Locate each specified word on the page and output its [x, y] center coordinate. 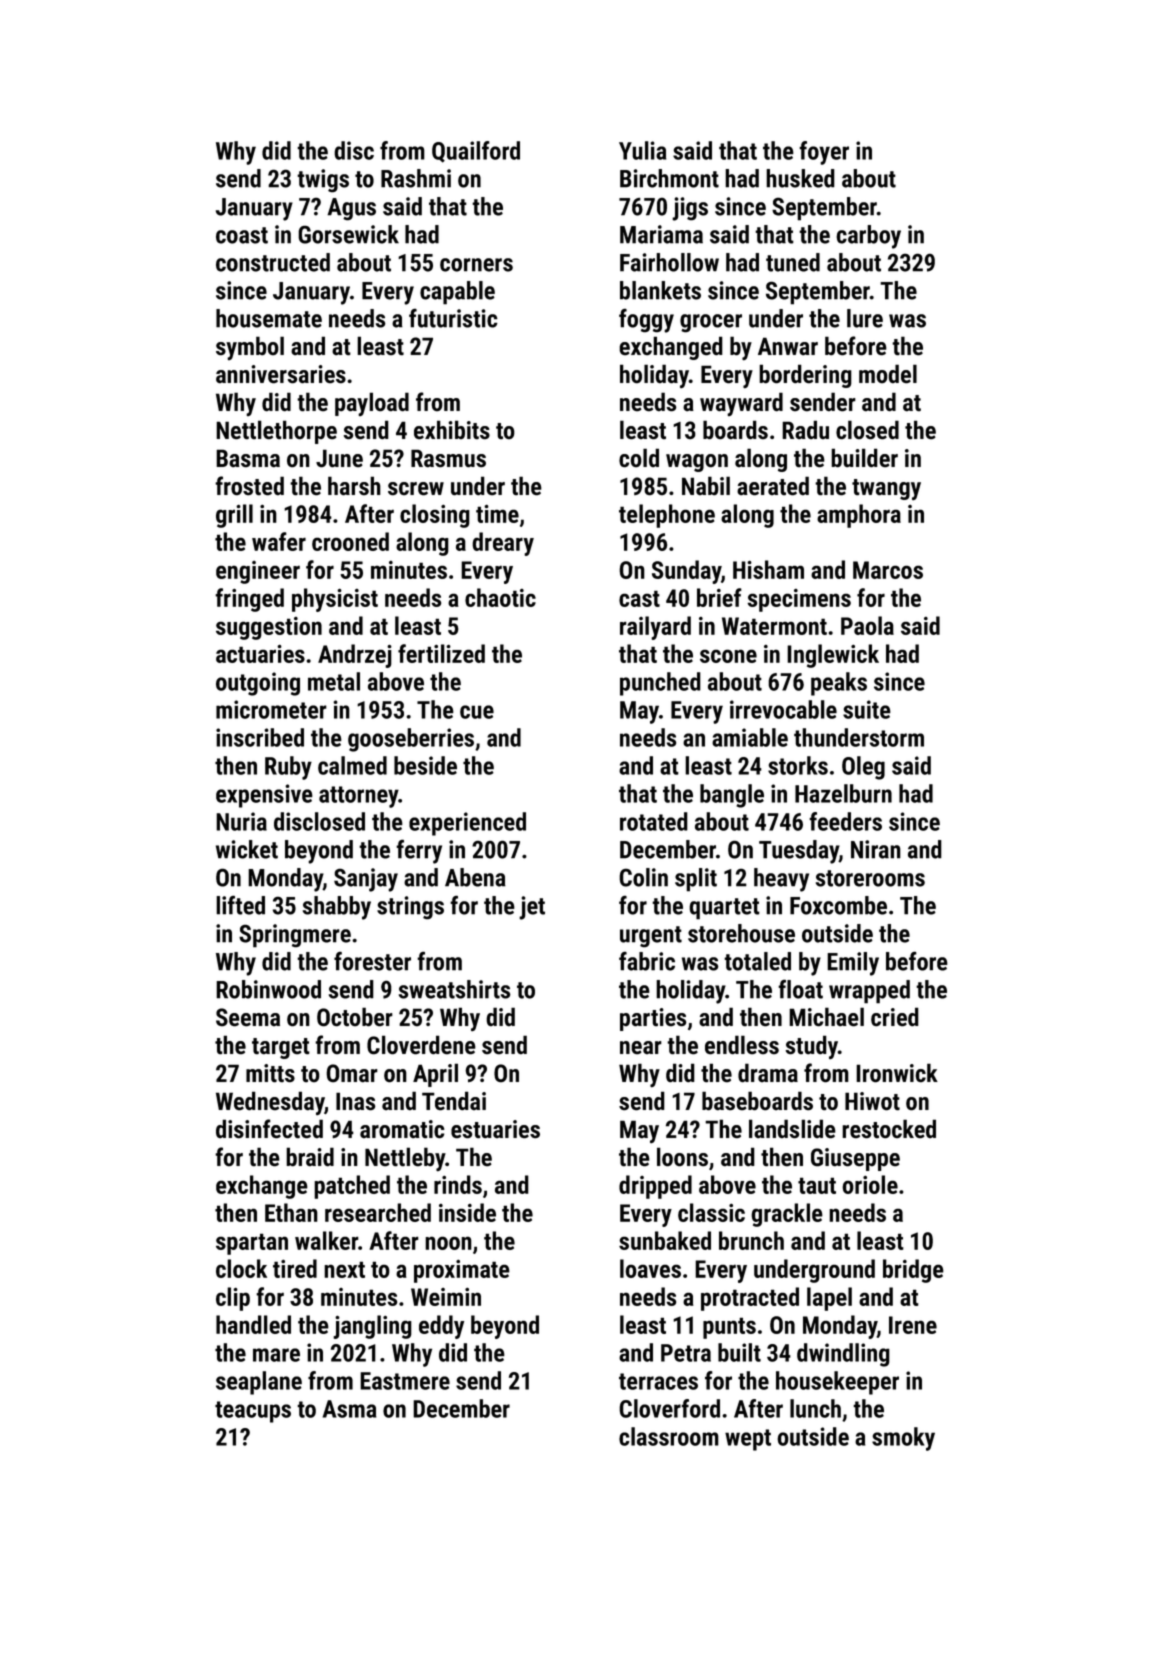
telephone [667, 516]
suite [867, 709]
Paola [867, 625]
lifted [240, 905]
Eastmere [405, 1381]
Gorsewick [348, 234]
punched [660, 684]
